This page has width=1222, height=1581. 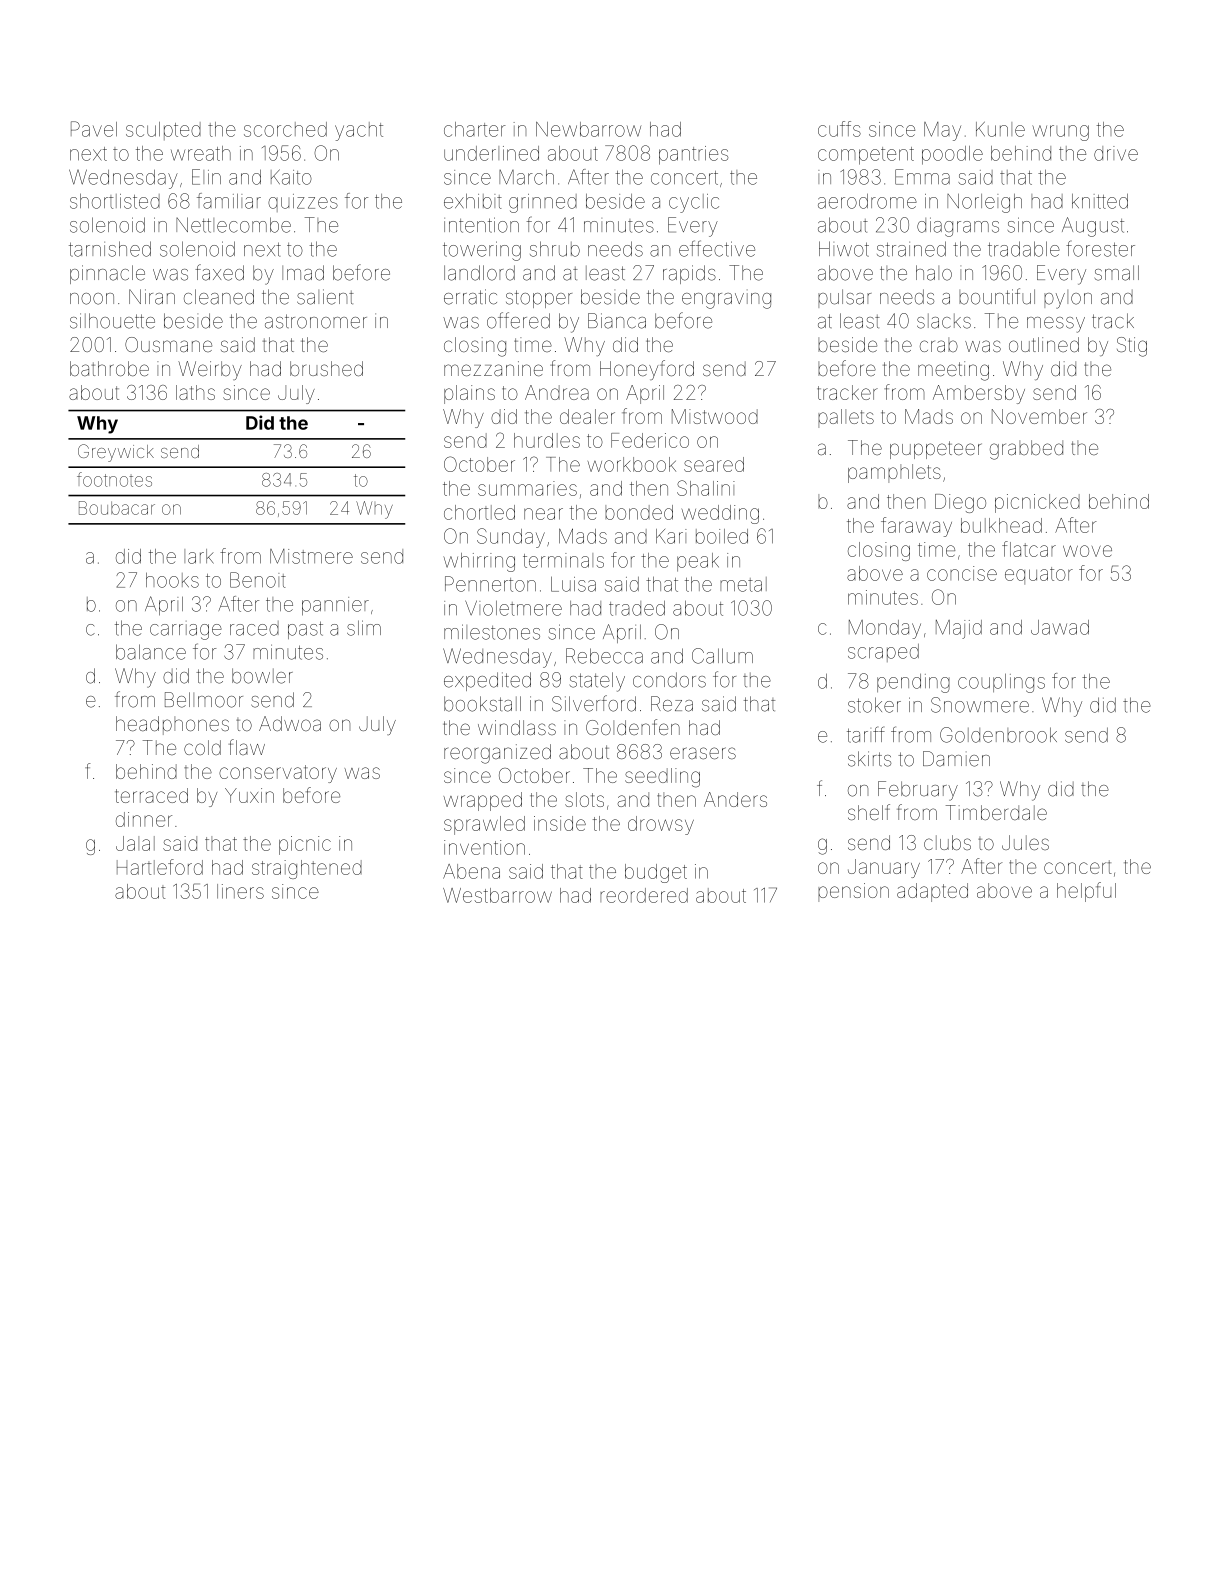 What do you see at coordinates (944, 321) in the page?
I see `slacks` at bounding box center [944, 321].
